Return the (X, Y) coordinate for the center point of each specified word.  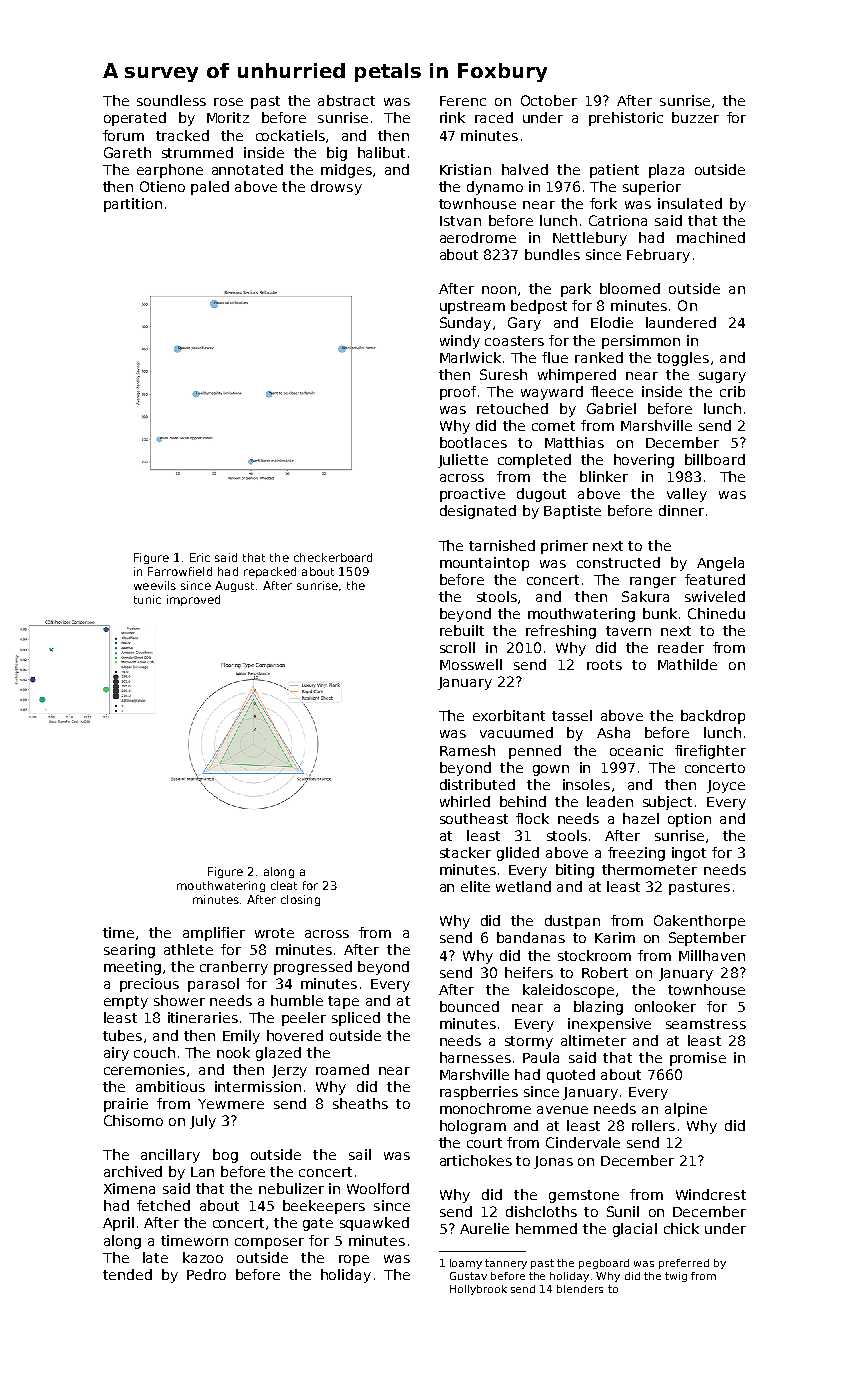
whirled (465, 801)
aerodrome (478, 237)
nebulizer (291, 1188)
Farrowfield (180, 571)
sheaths (360, 1103)
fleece (612, 391)
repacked (270, 572)
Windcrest (711, 1194)
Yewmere (231, 1104)
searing (129, 951)
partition (133, 205)
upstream (472, 307)
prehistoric (626, 119)
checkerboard (333, 557)
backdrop (713, 717)
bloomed (630, 288)
